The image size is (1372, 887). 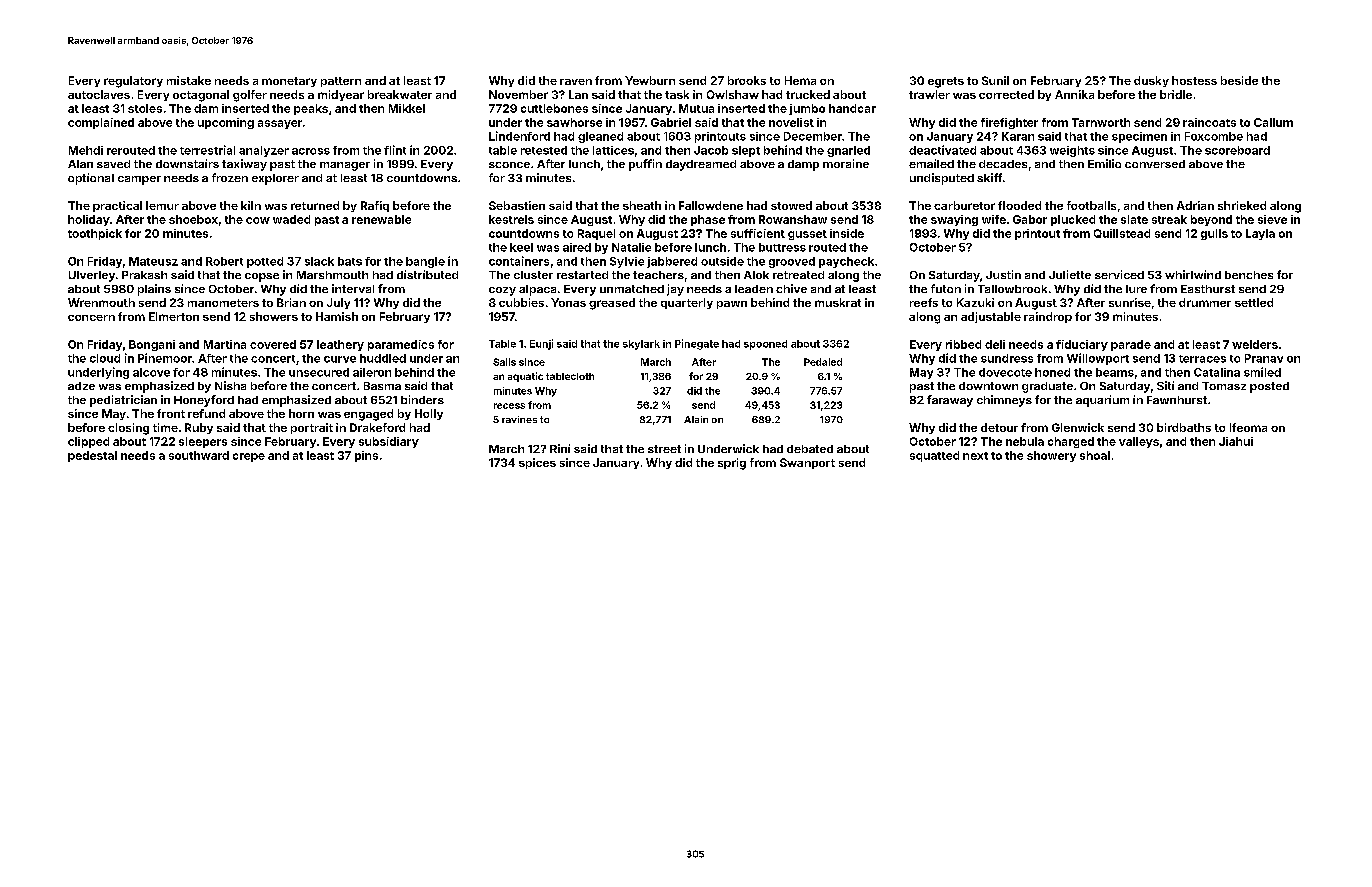 What do you see at coordinates (521, 302) in the screenshot?
I see `cubbies` at bounding box center [521, 302].
